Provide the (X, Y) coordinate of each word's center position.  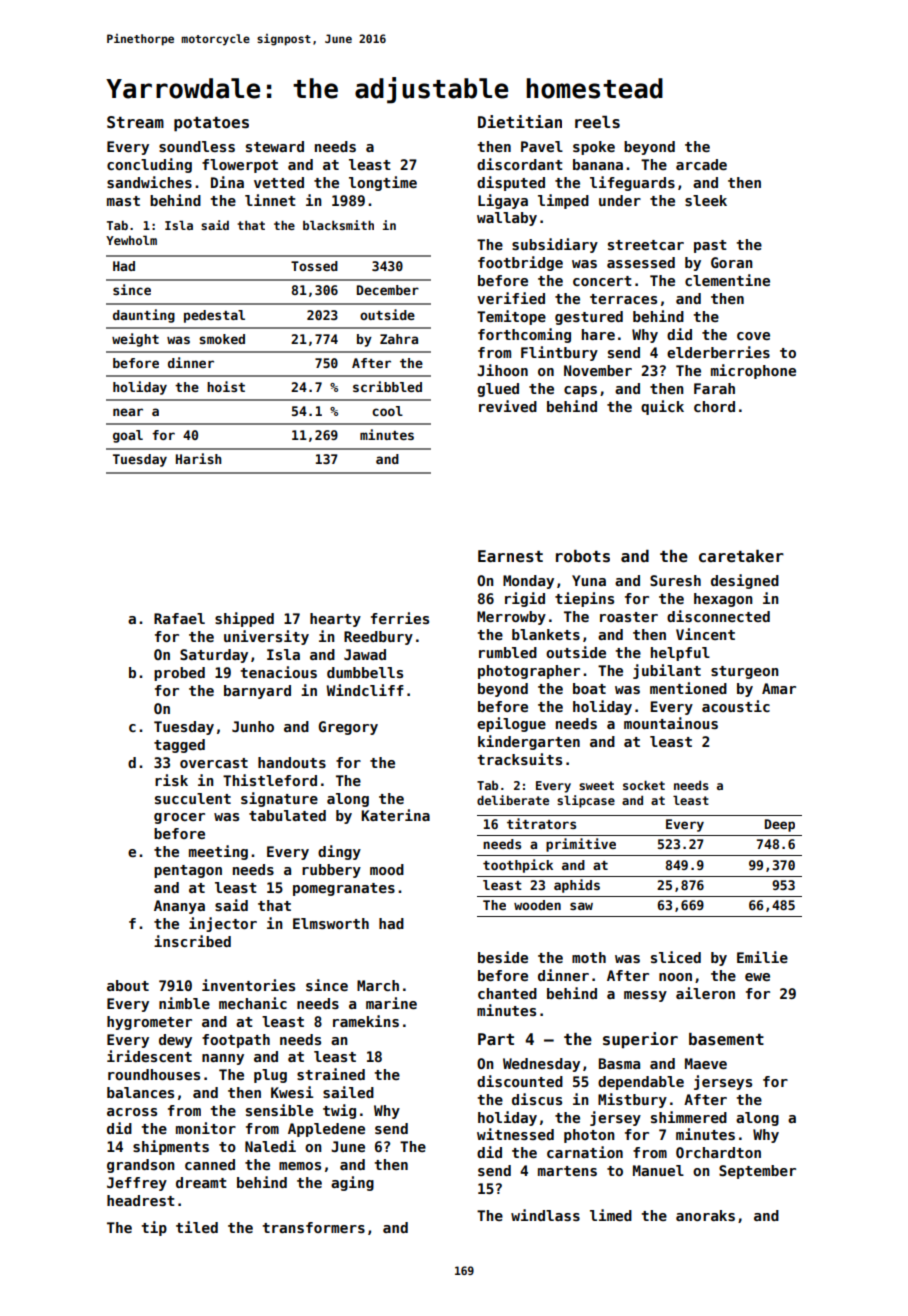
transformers (313, 1227)
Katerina (395, 815)
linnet (270, 200)
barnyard (257, 692)
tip (154, 1228)
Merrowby (511, 618)
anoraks (705, 1215)
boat (589, 688)
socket (644, 785)
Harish (199, 458)
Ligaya (503, 201)
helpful (680, 654)
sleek (706, 200)
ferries (400, 618)
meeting (218, 852)
